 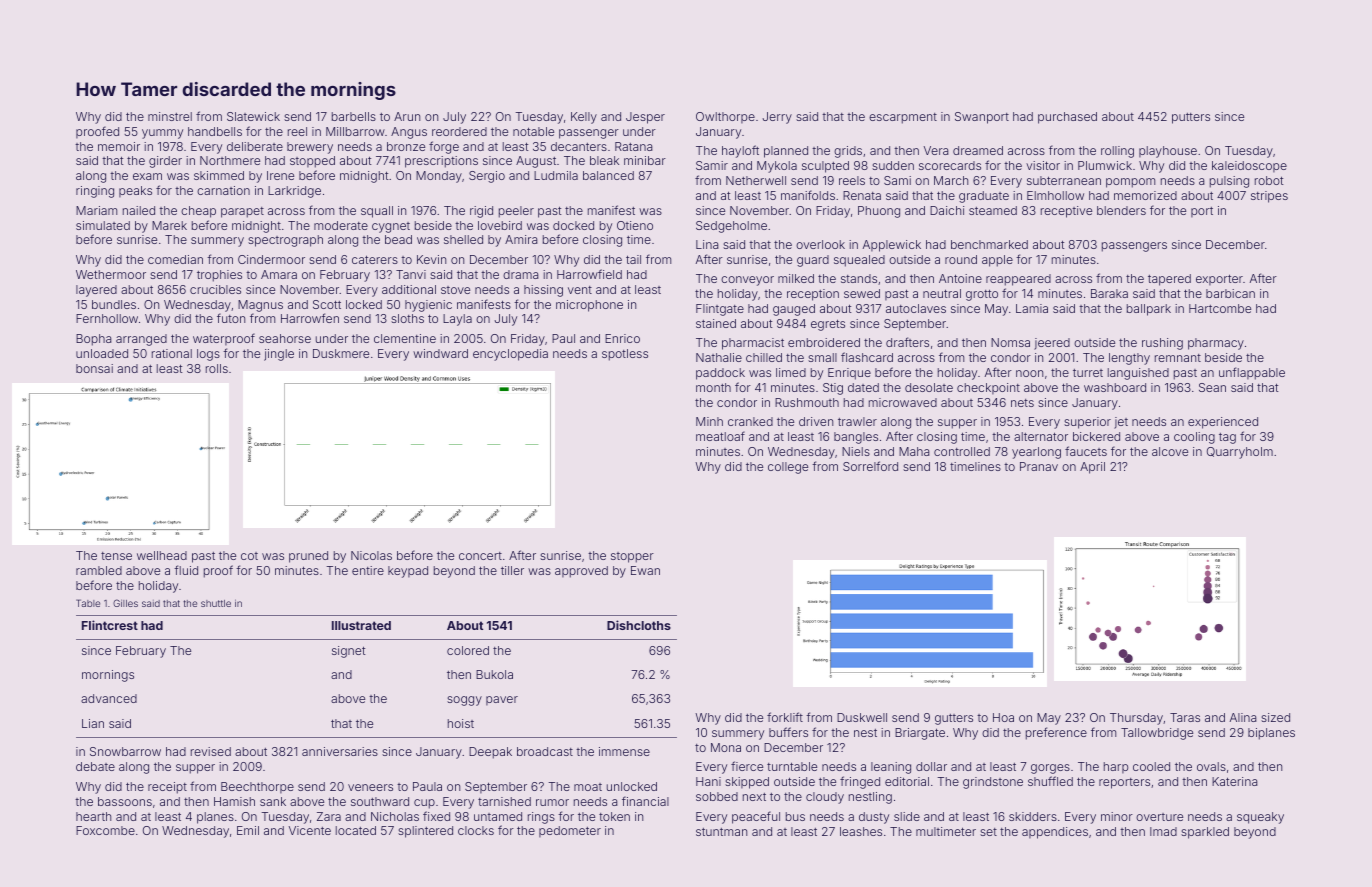 I want to click on carnation, so click(x=223, y=190).
